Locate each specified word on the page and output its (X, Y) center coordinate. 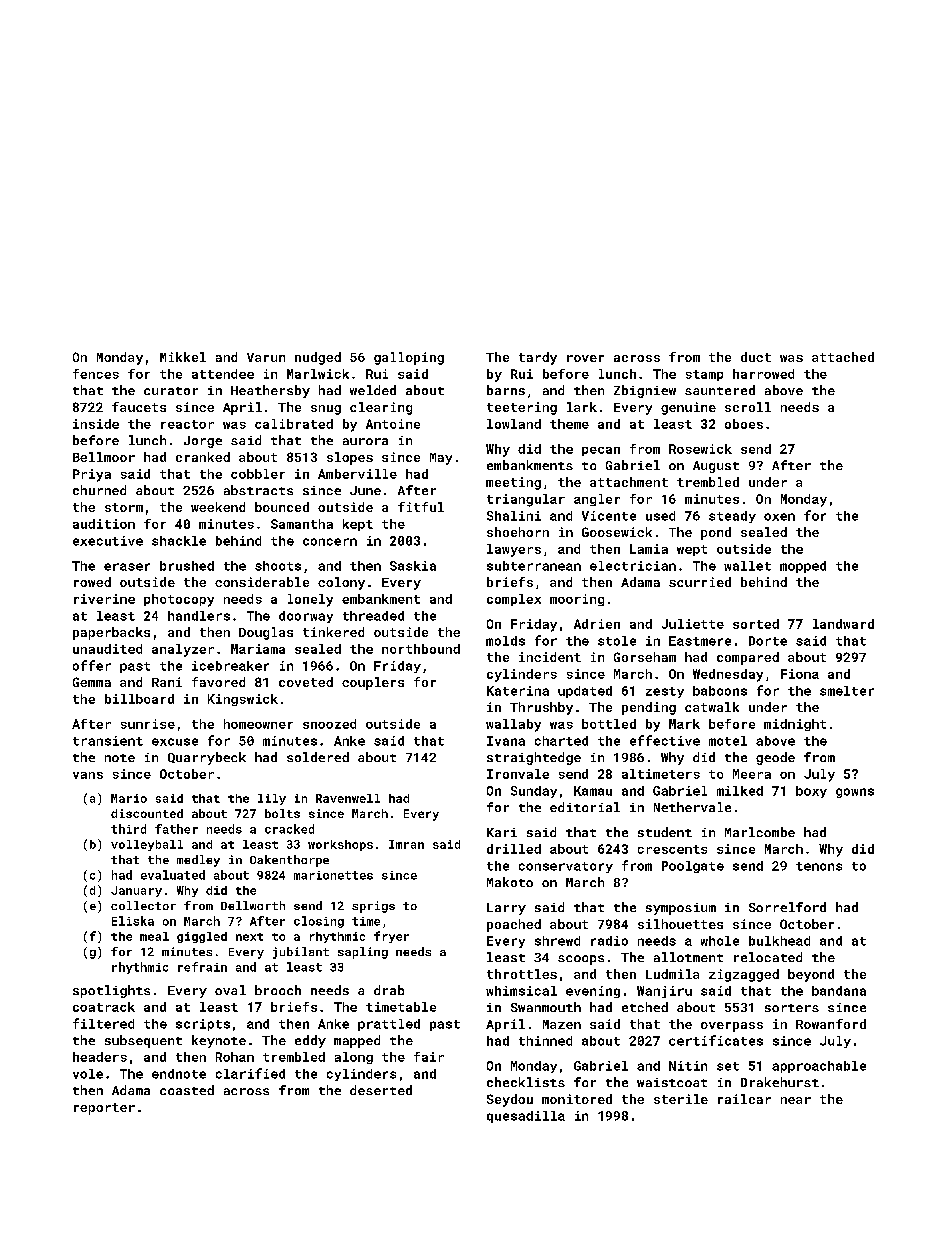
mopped (803, 567)
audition (104, 524)
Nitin (688, 1066)
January (136, 891)
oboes (744, 424)
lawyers (514, 550)
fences (96, 374)
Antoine (393, 424)
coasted (187, 1090)
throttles (522, 974)
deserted (381, 1090)
